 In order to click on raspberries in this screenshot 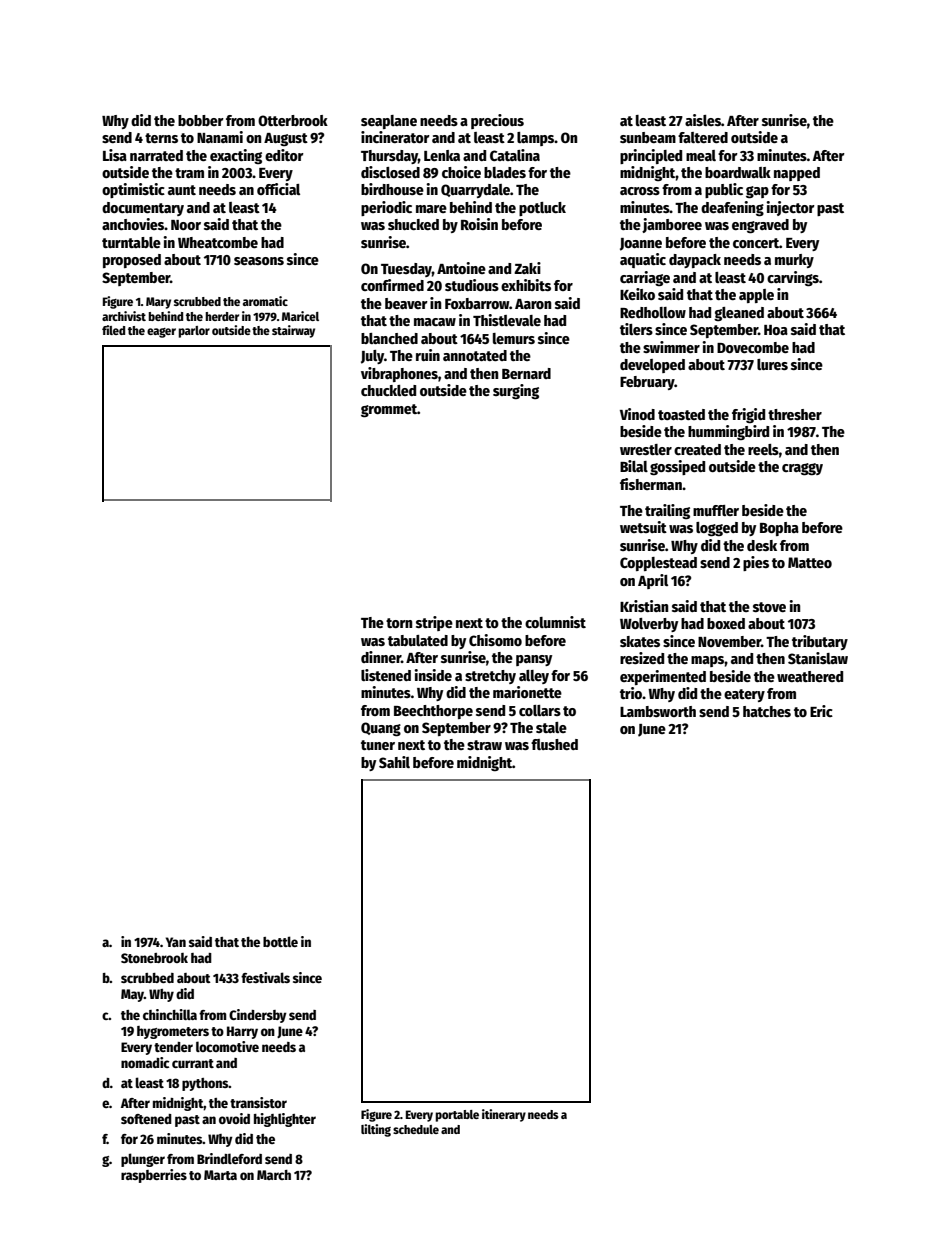, I will do `click(154, 1176)`.
